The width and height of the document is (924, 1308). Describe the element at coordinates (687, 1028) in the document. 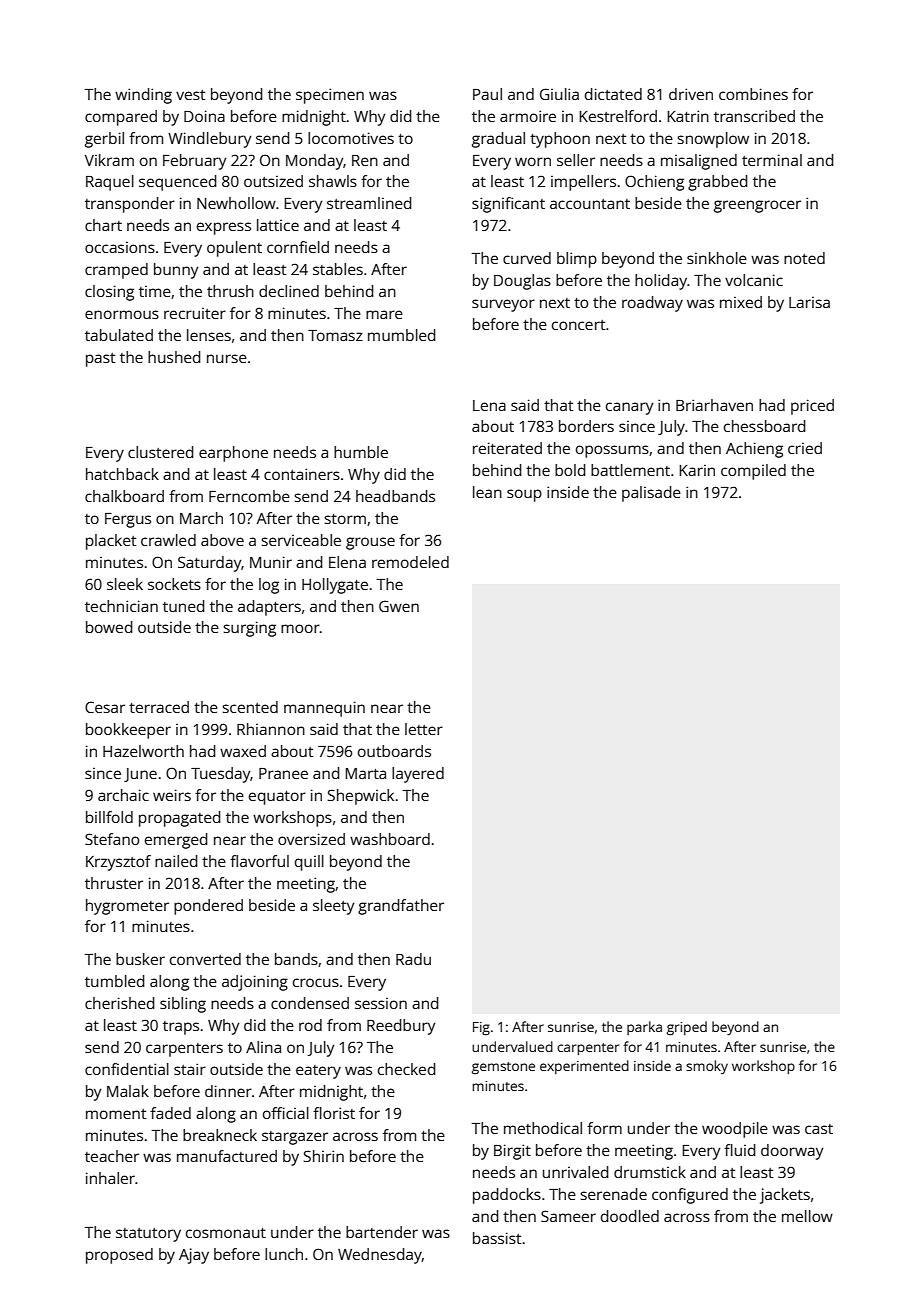

I see `griped` at that location.
